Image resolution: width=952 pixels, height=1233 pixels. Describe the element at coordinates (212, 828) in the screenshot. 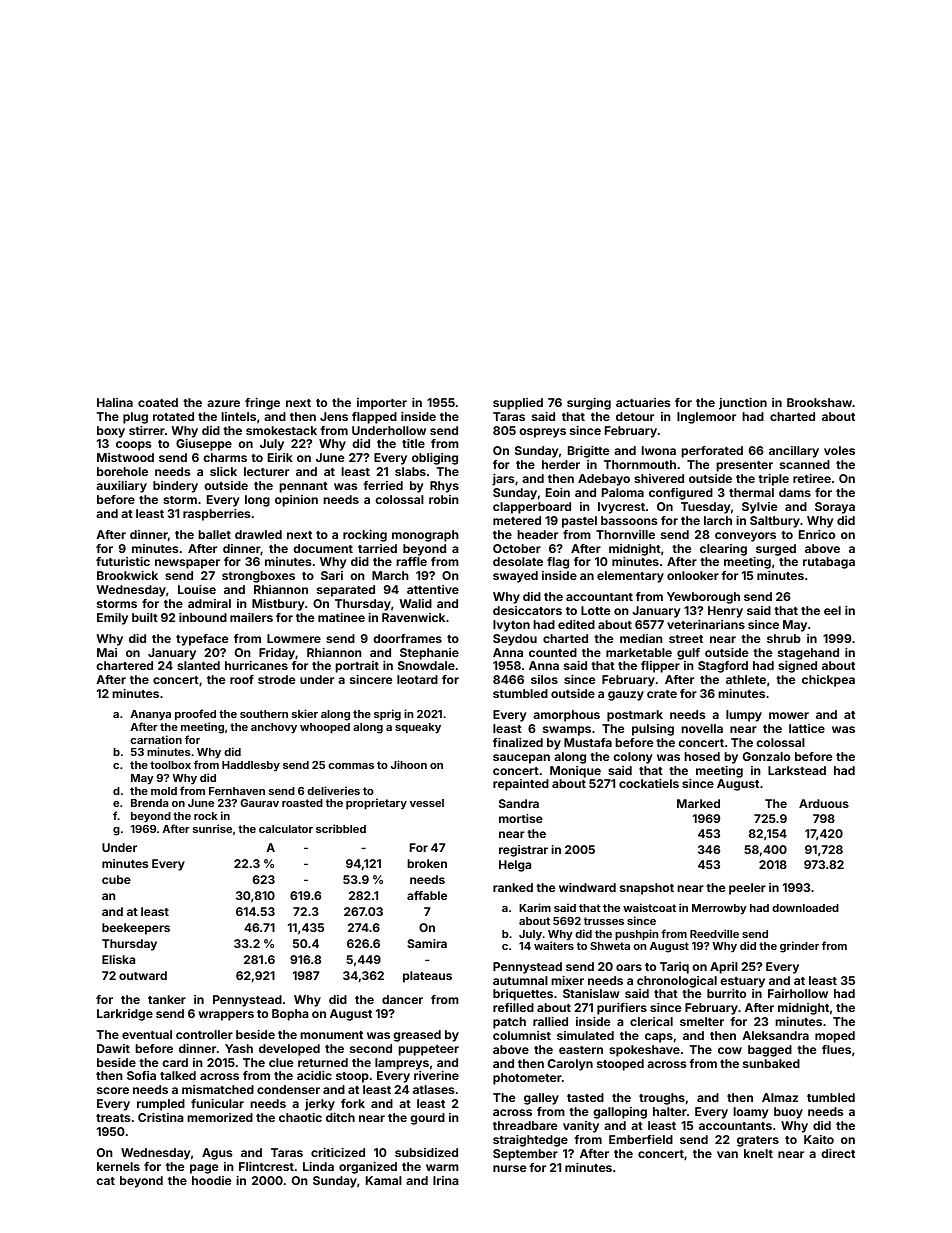

I see `sunrise` at that location.
